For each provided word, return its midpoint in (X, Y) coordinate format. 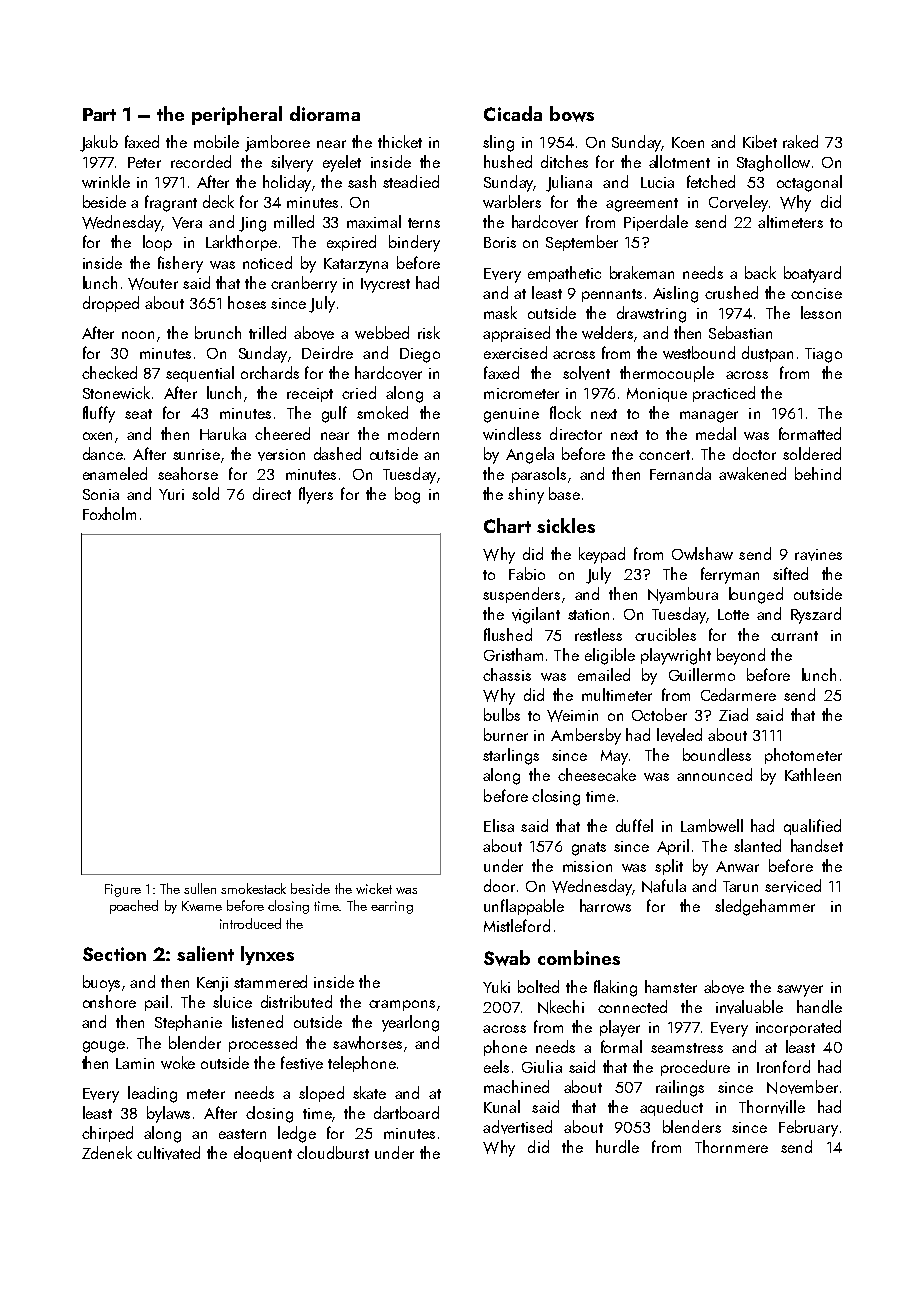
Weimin (572, 716)
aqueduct (671, 1108)
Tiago (823, 355)
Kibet (760, 141)
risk (429, 332)
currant (794, 636)
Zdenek (107, 1152)
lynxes (267, 955)
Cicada (513, 113)
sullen (200, 888)
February (808, 1128)
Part (99, 114)
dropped (111, 304)
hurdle (617, 1146)
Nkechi (561, 1007)
